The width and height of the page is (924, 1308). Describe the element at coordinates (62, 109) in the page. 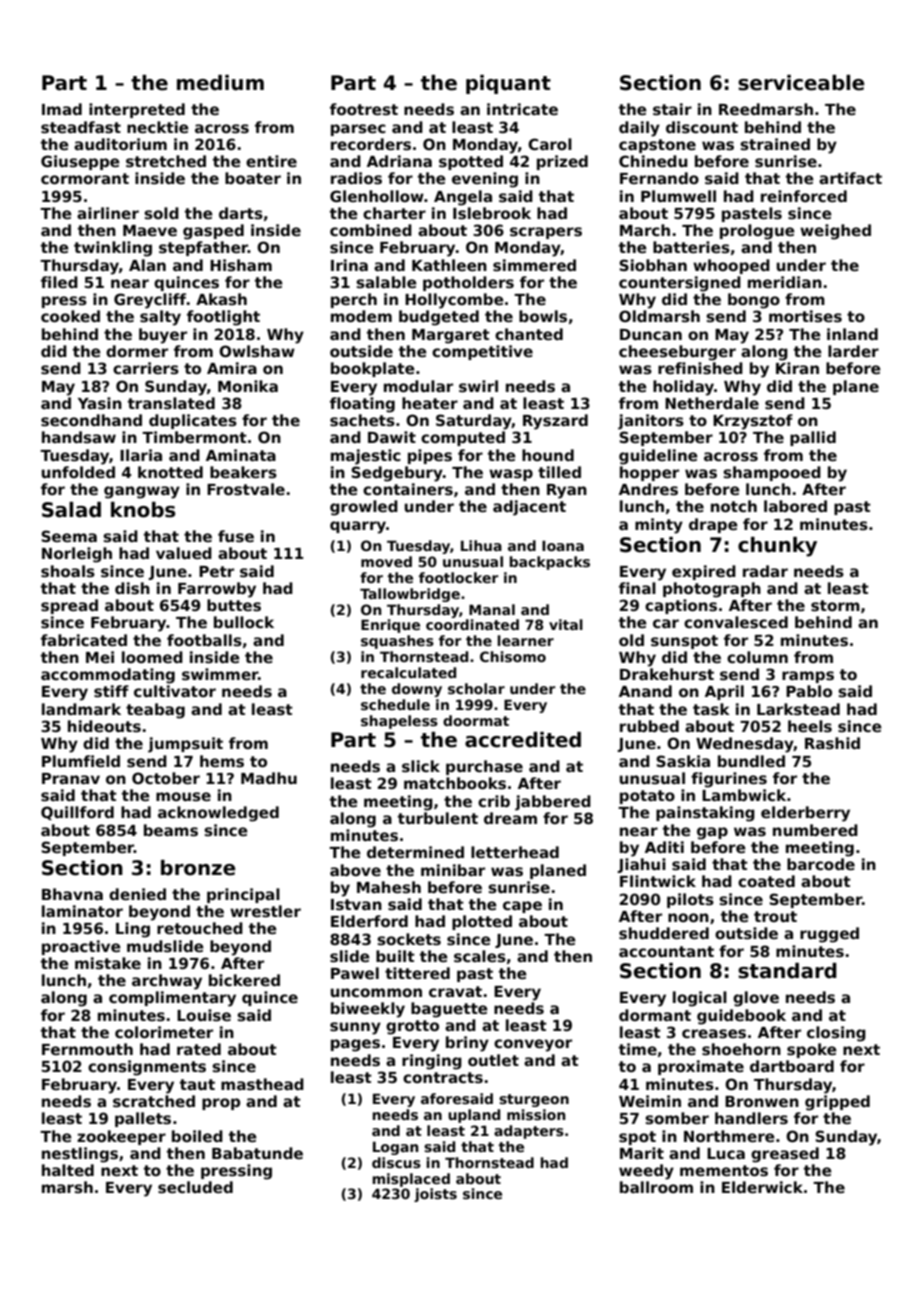

I see `Imad` at that location.
